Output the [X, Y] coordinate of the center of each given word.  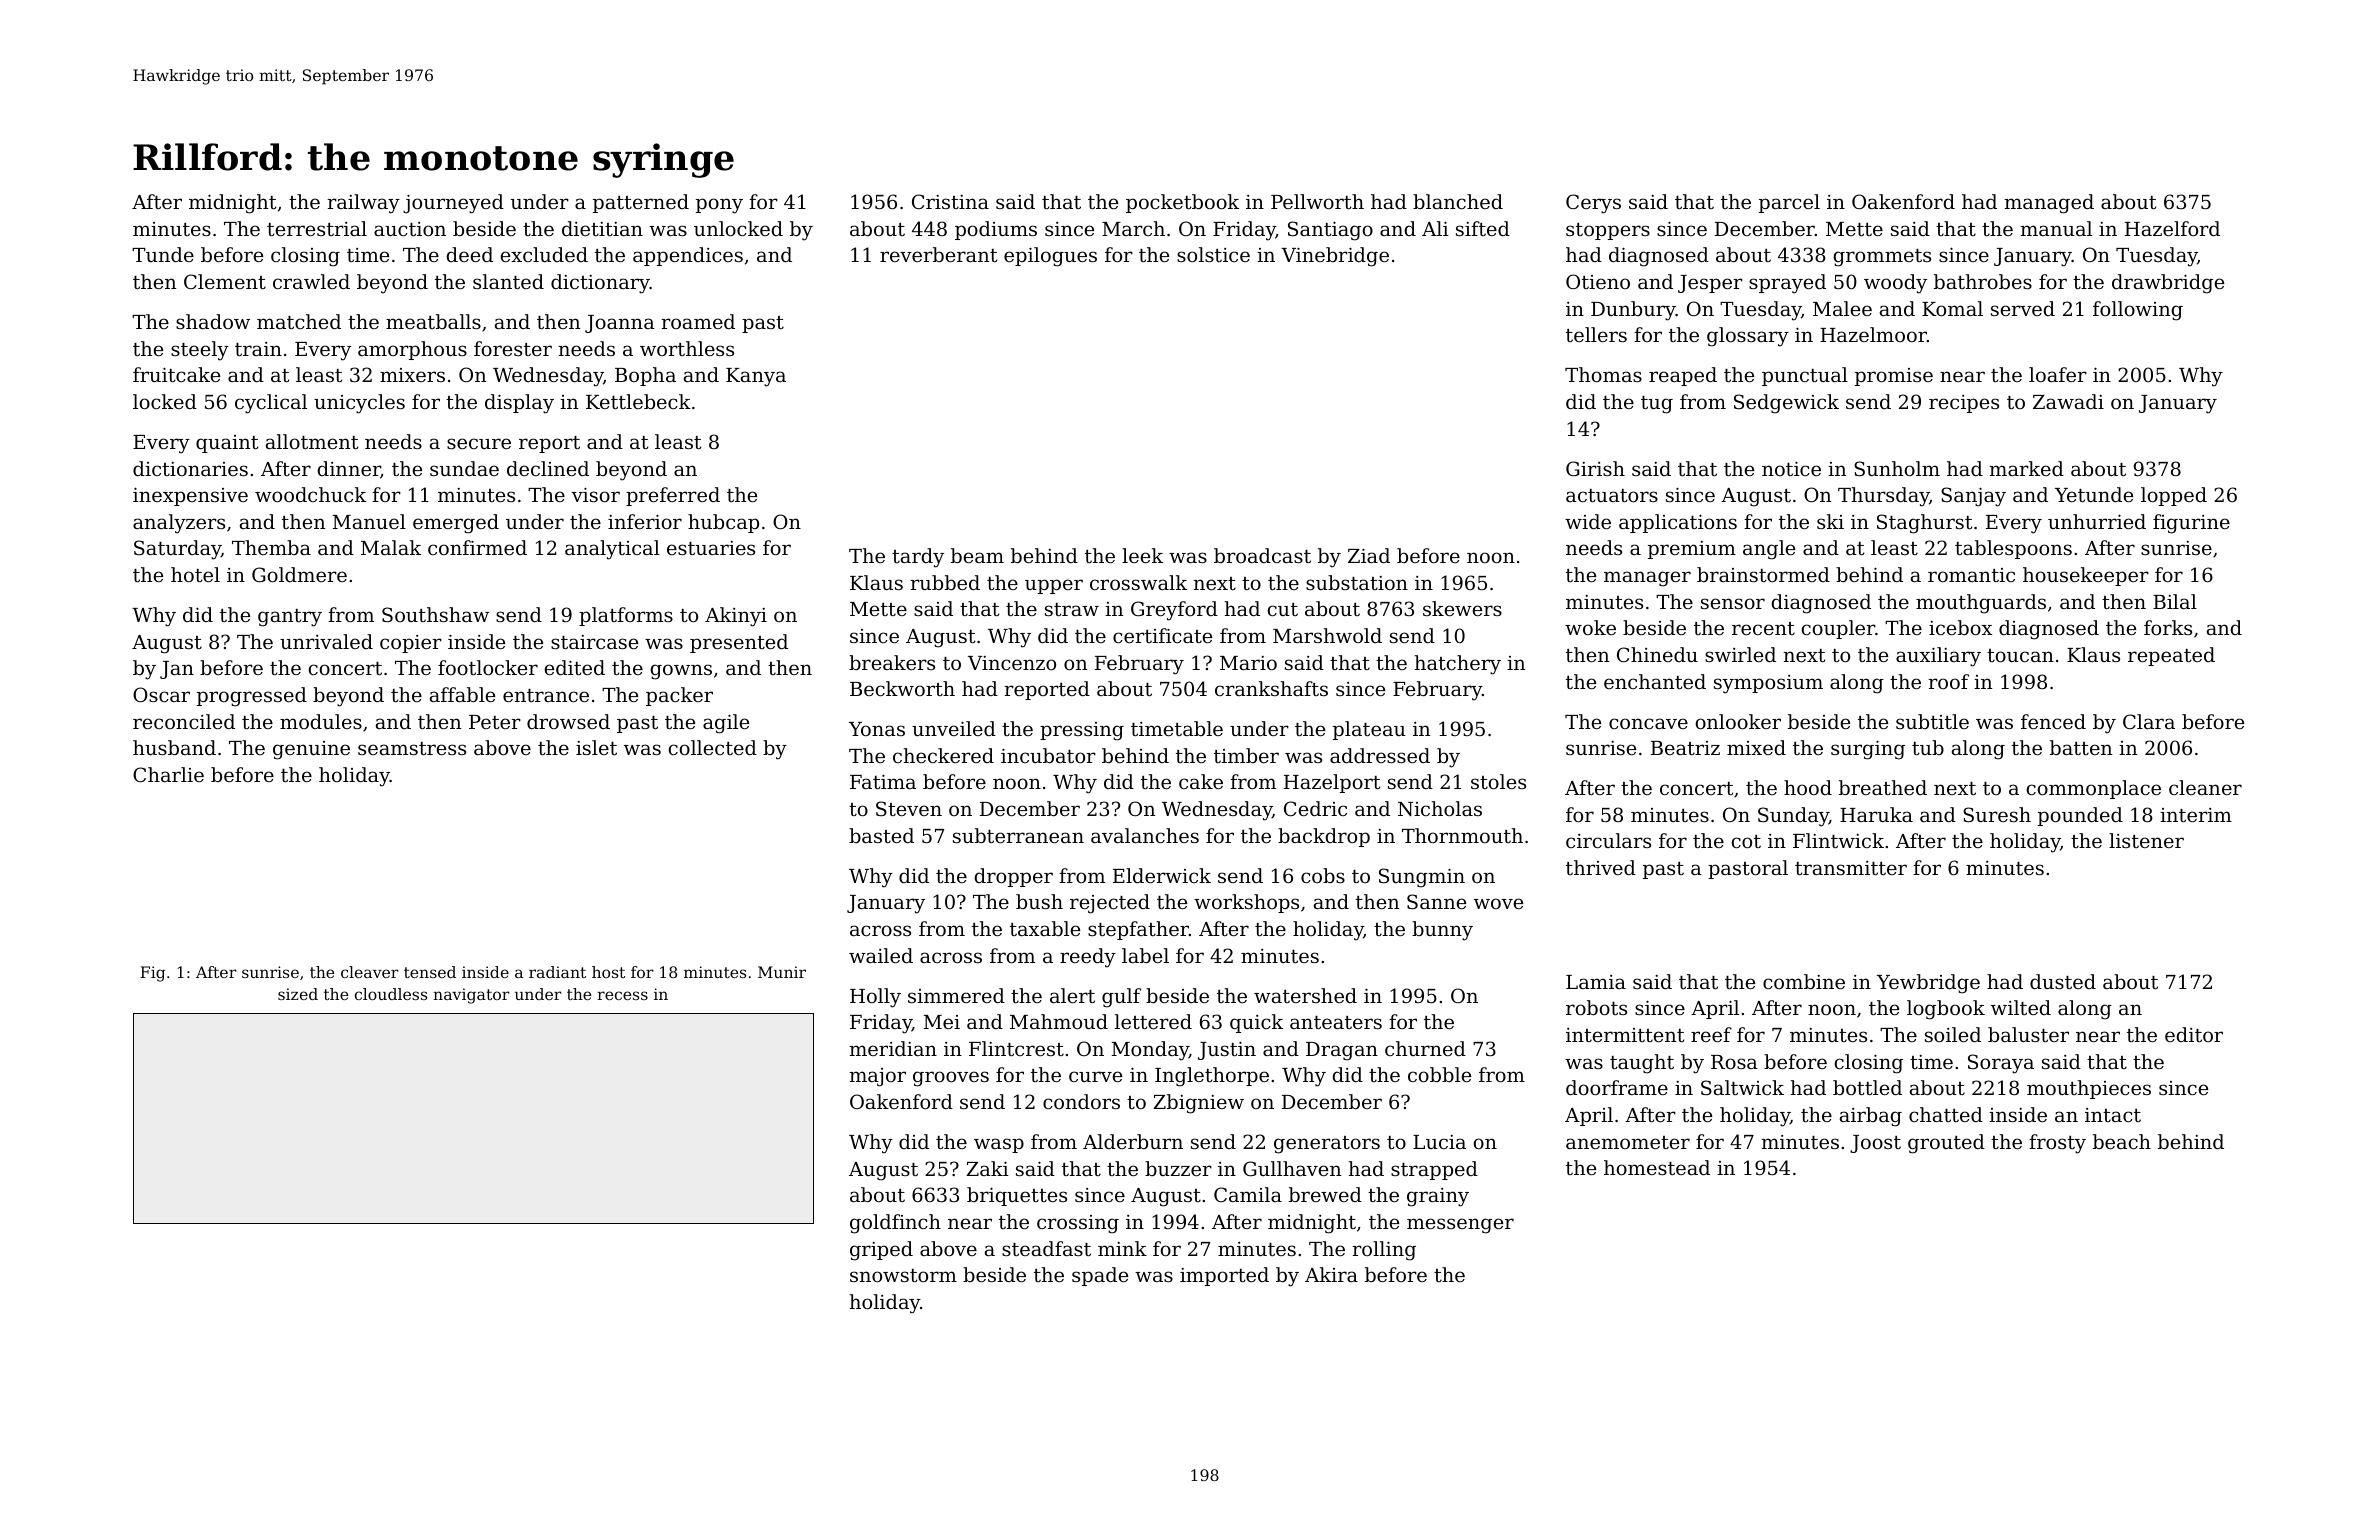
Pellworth [1317, 201]
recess [622, 995]
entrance [546, 695]
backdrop [1324, 837]
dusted [2063, 981]
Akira [1331, 1274]
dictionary [600, 284]
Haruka [1876, 814]
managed [2049, 204]
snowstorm [903, 1275]
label [1145, 955]
